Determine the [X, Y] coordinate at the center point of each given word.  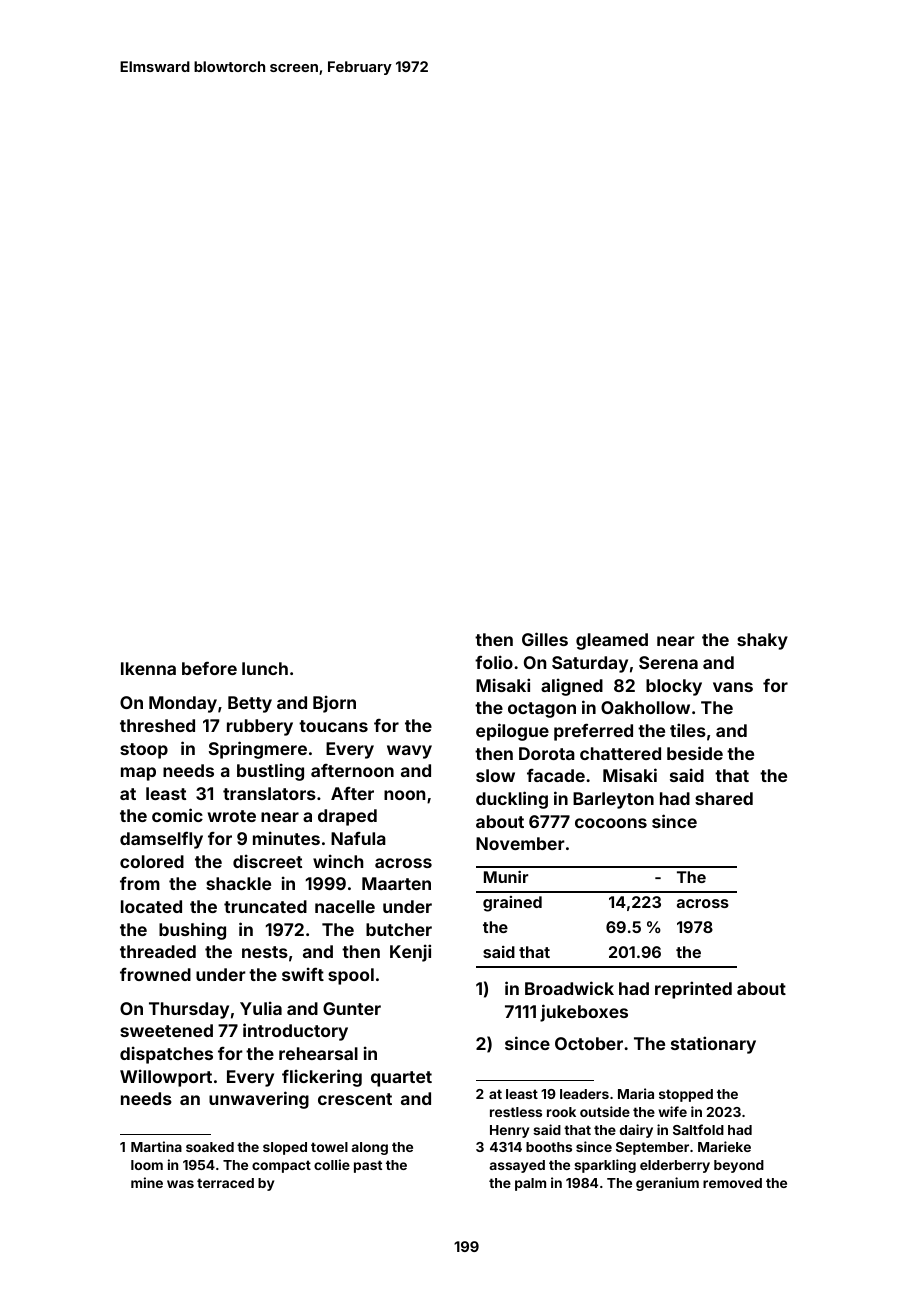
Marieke [724, 1146]
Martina [156, 1146]
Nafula [358, 838]
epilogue [512, 732]
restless [516, 1112]
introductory [295, 1032]
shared [724, 798]
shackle [238, 883]
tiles [688, 730]
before [209, 668]
